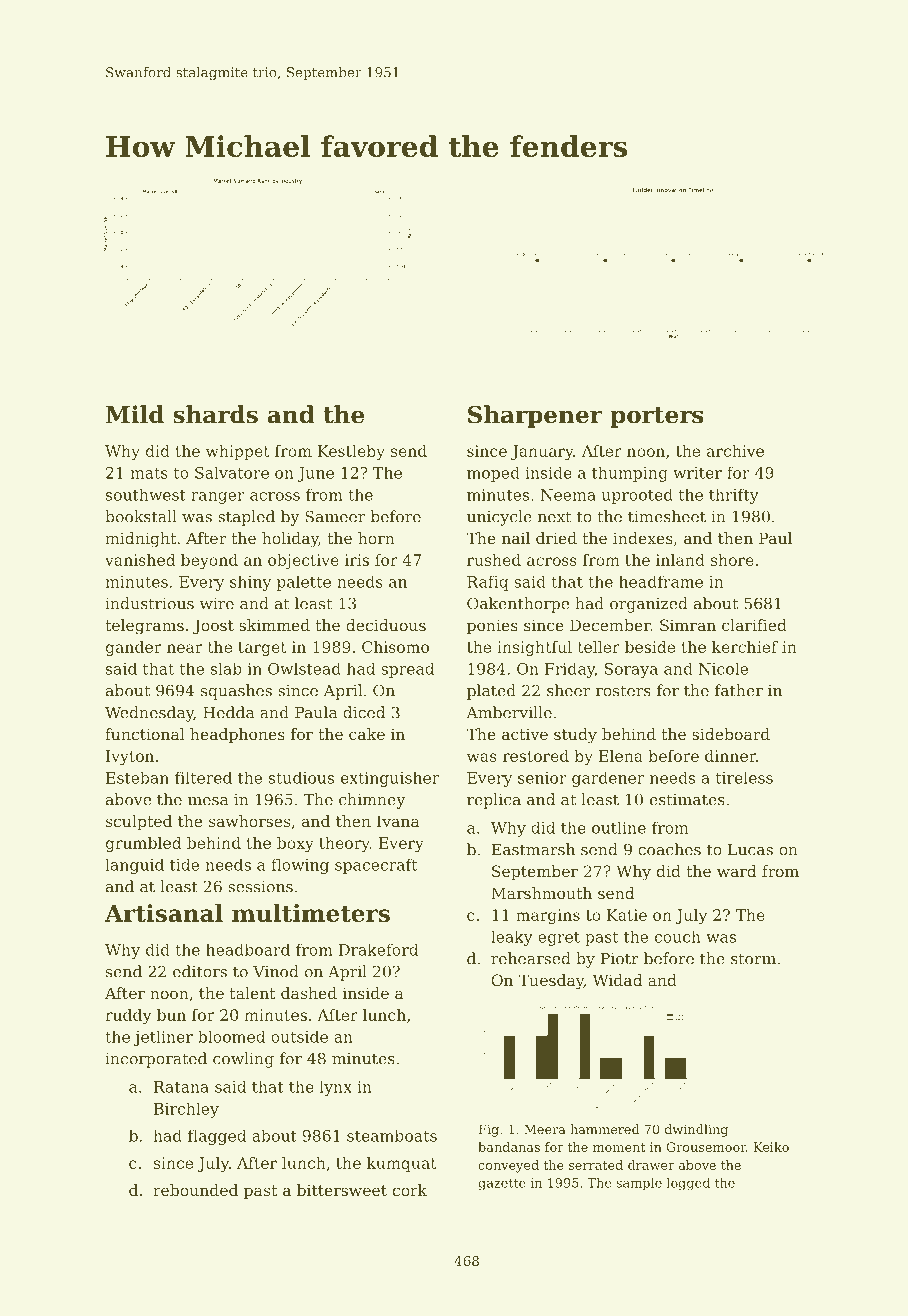 The image size is (908, 1316). I want to click on editors, so click(200, 971).
